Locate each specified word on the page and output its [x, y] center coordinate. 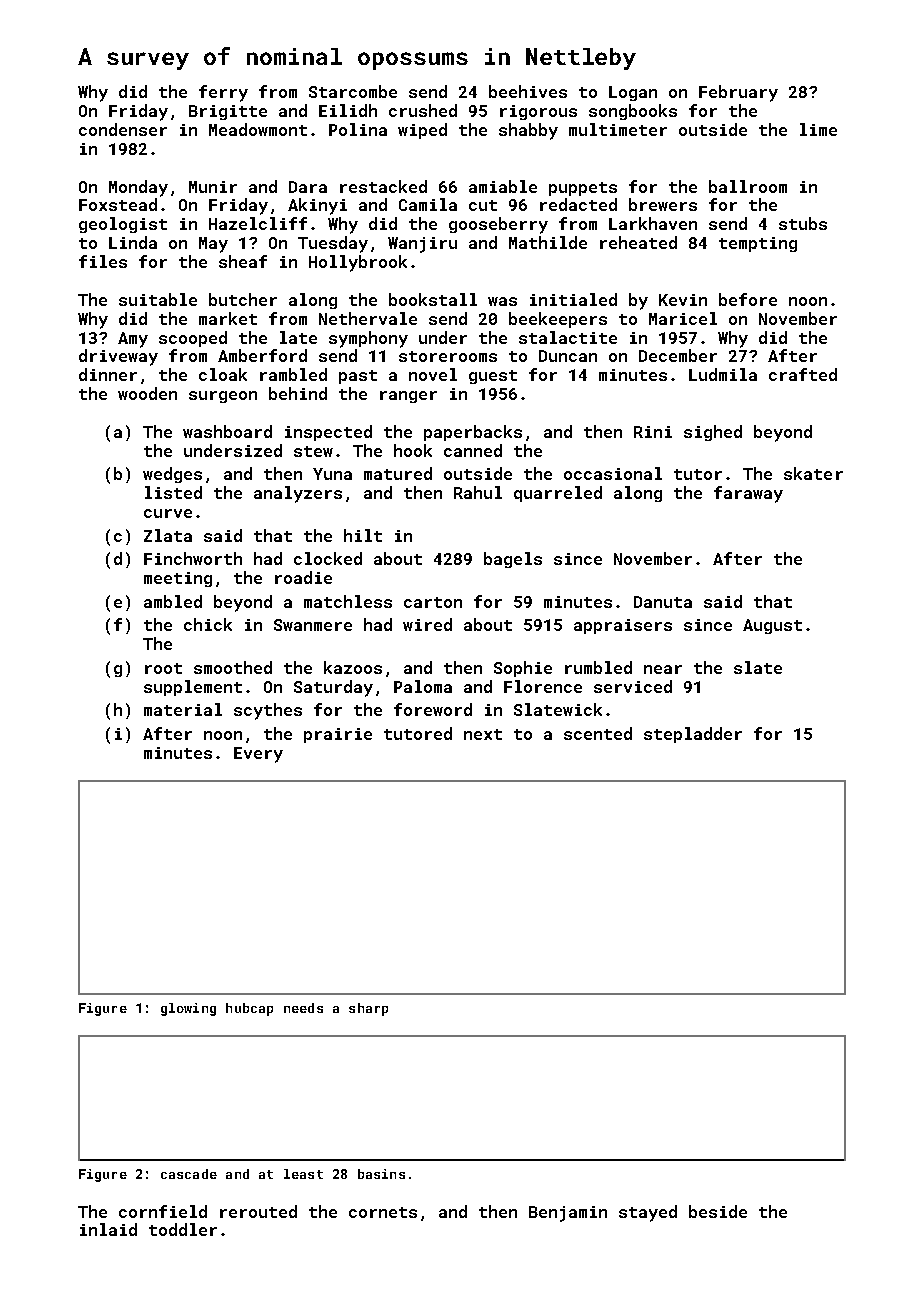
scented [598, 733]
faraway [748, 494]
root [163, 668]
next [483, 734]
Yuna [332, 474]
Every [258, 755]
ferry [223, 93]
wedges [172, 475]
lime [818, 129]
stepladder [693, 735]
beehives [528, 91]
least [303, 1174]
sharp [368, 1009]
